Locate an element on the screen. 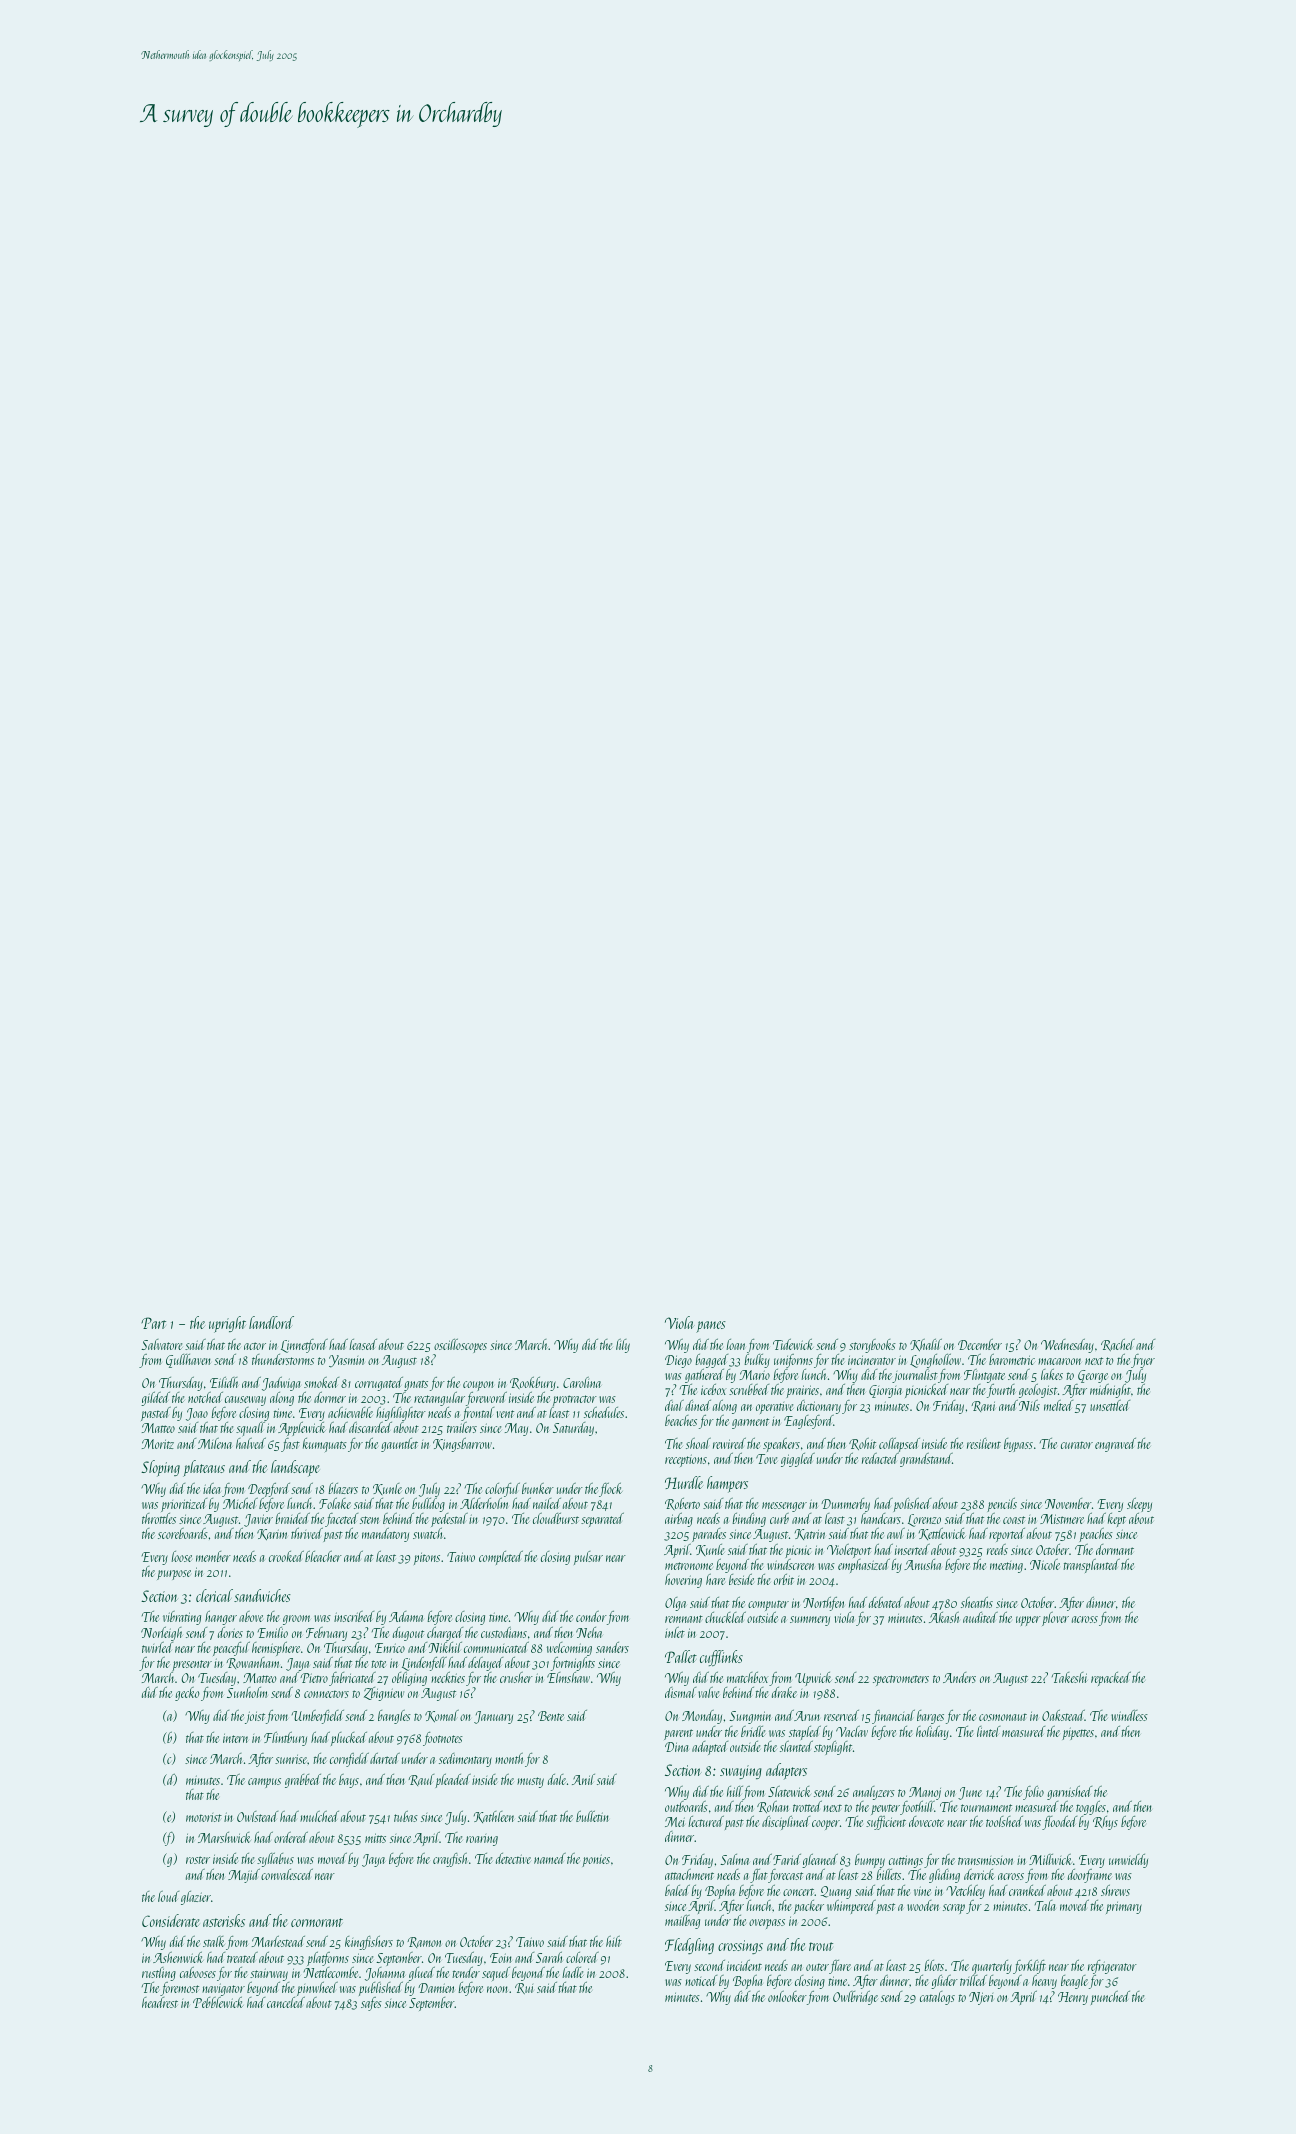  stalk is located at coordinates (214, 1941).
